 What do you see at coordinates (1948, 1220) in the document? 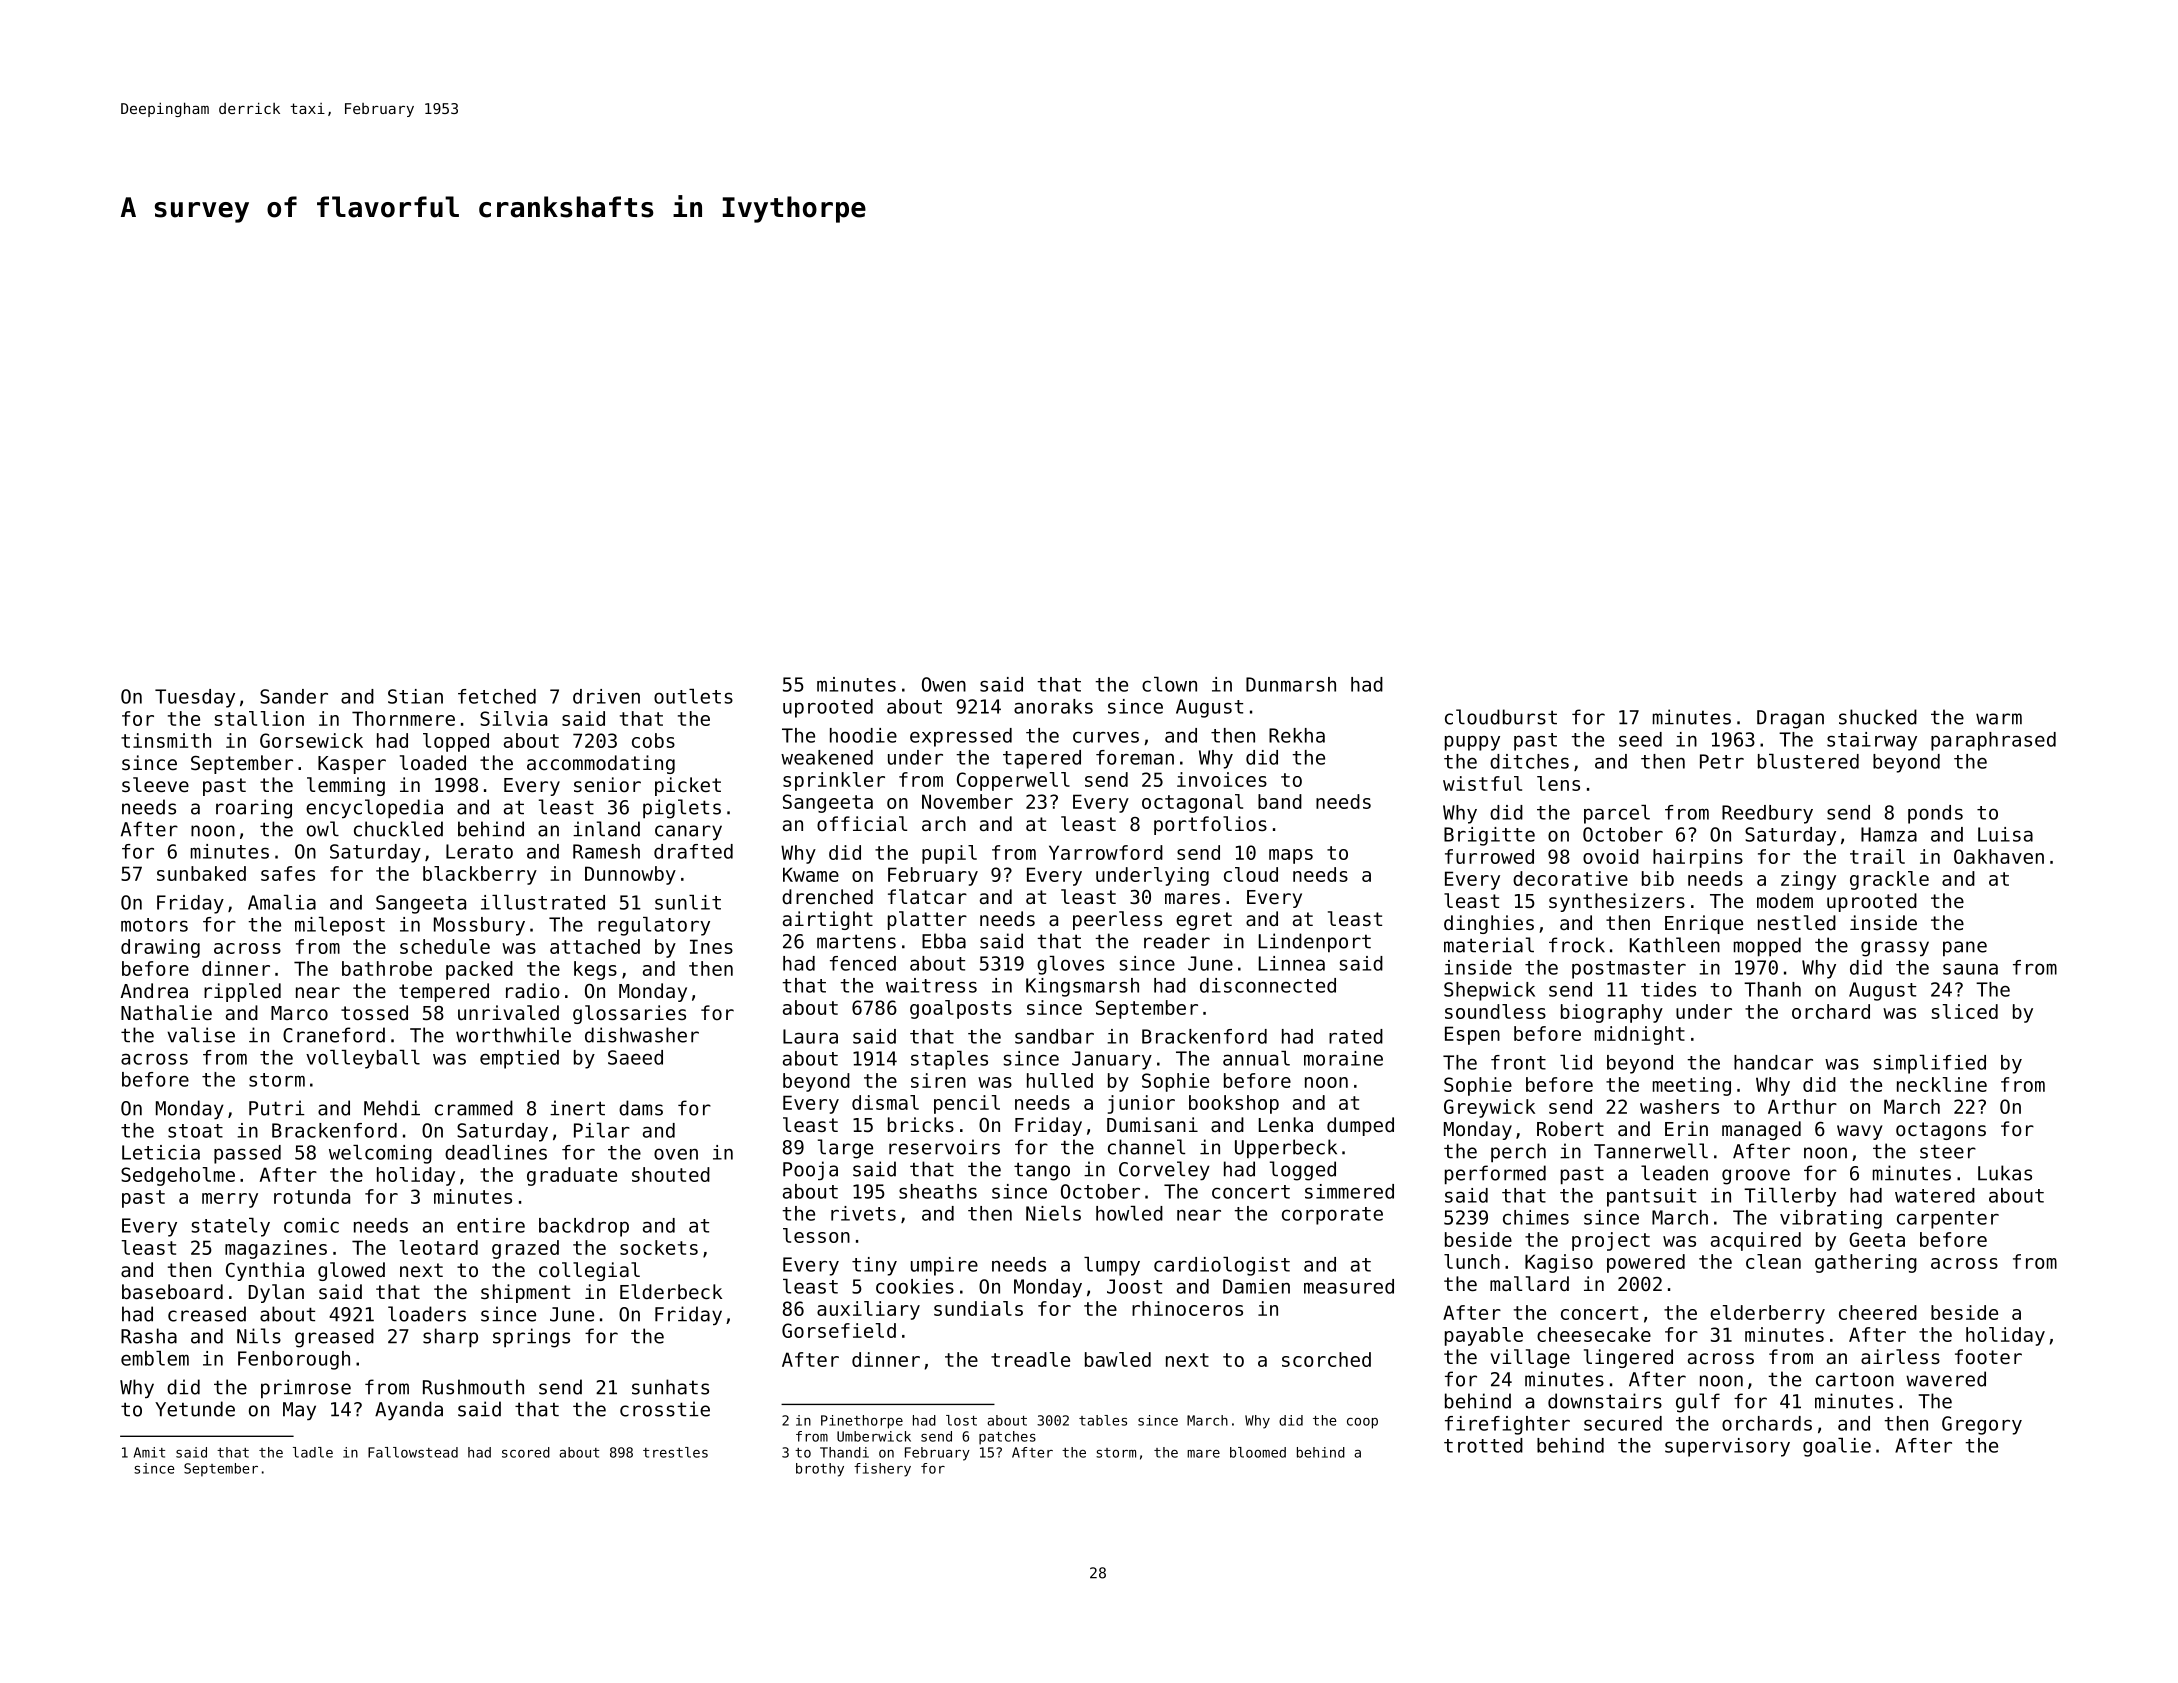
I see `carpenter` at bounding box center [1948, 1220].
